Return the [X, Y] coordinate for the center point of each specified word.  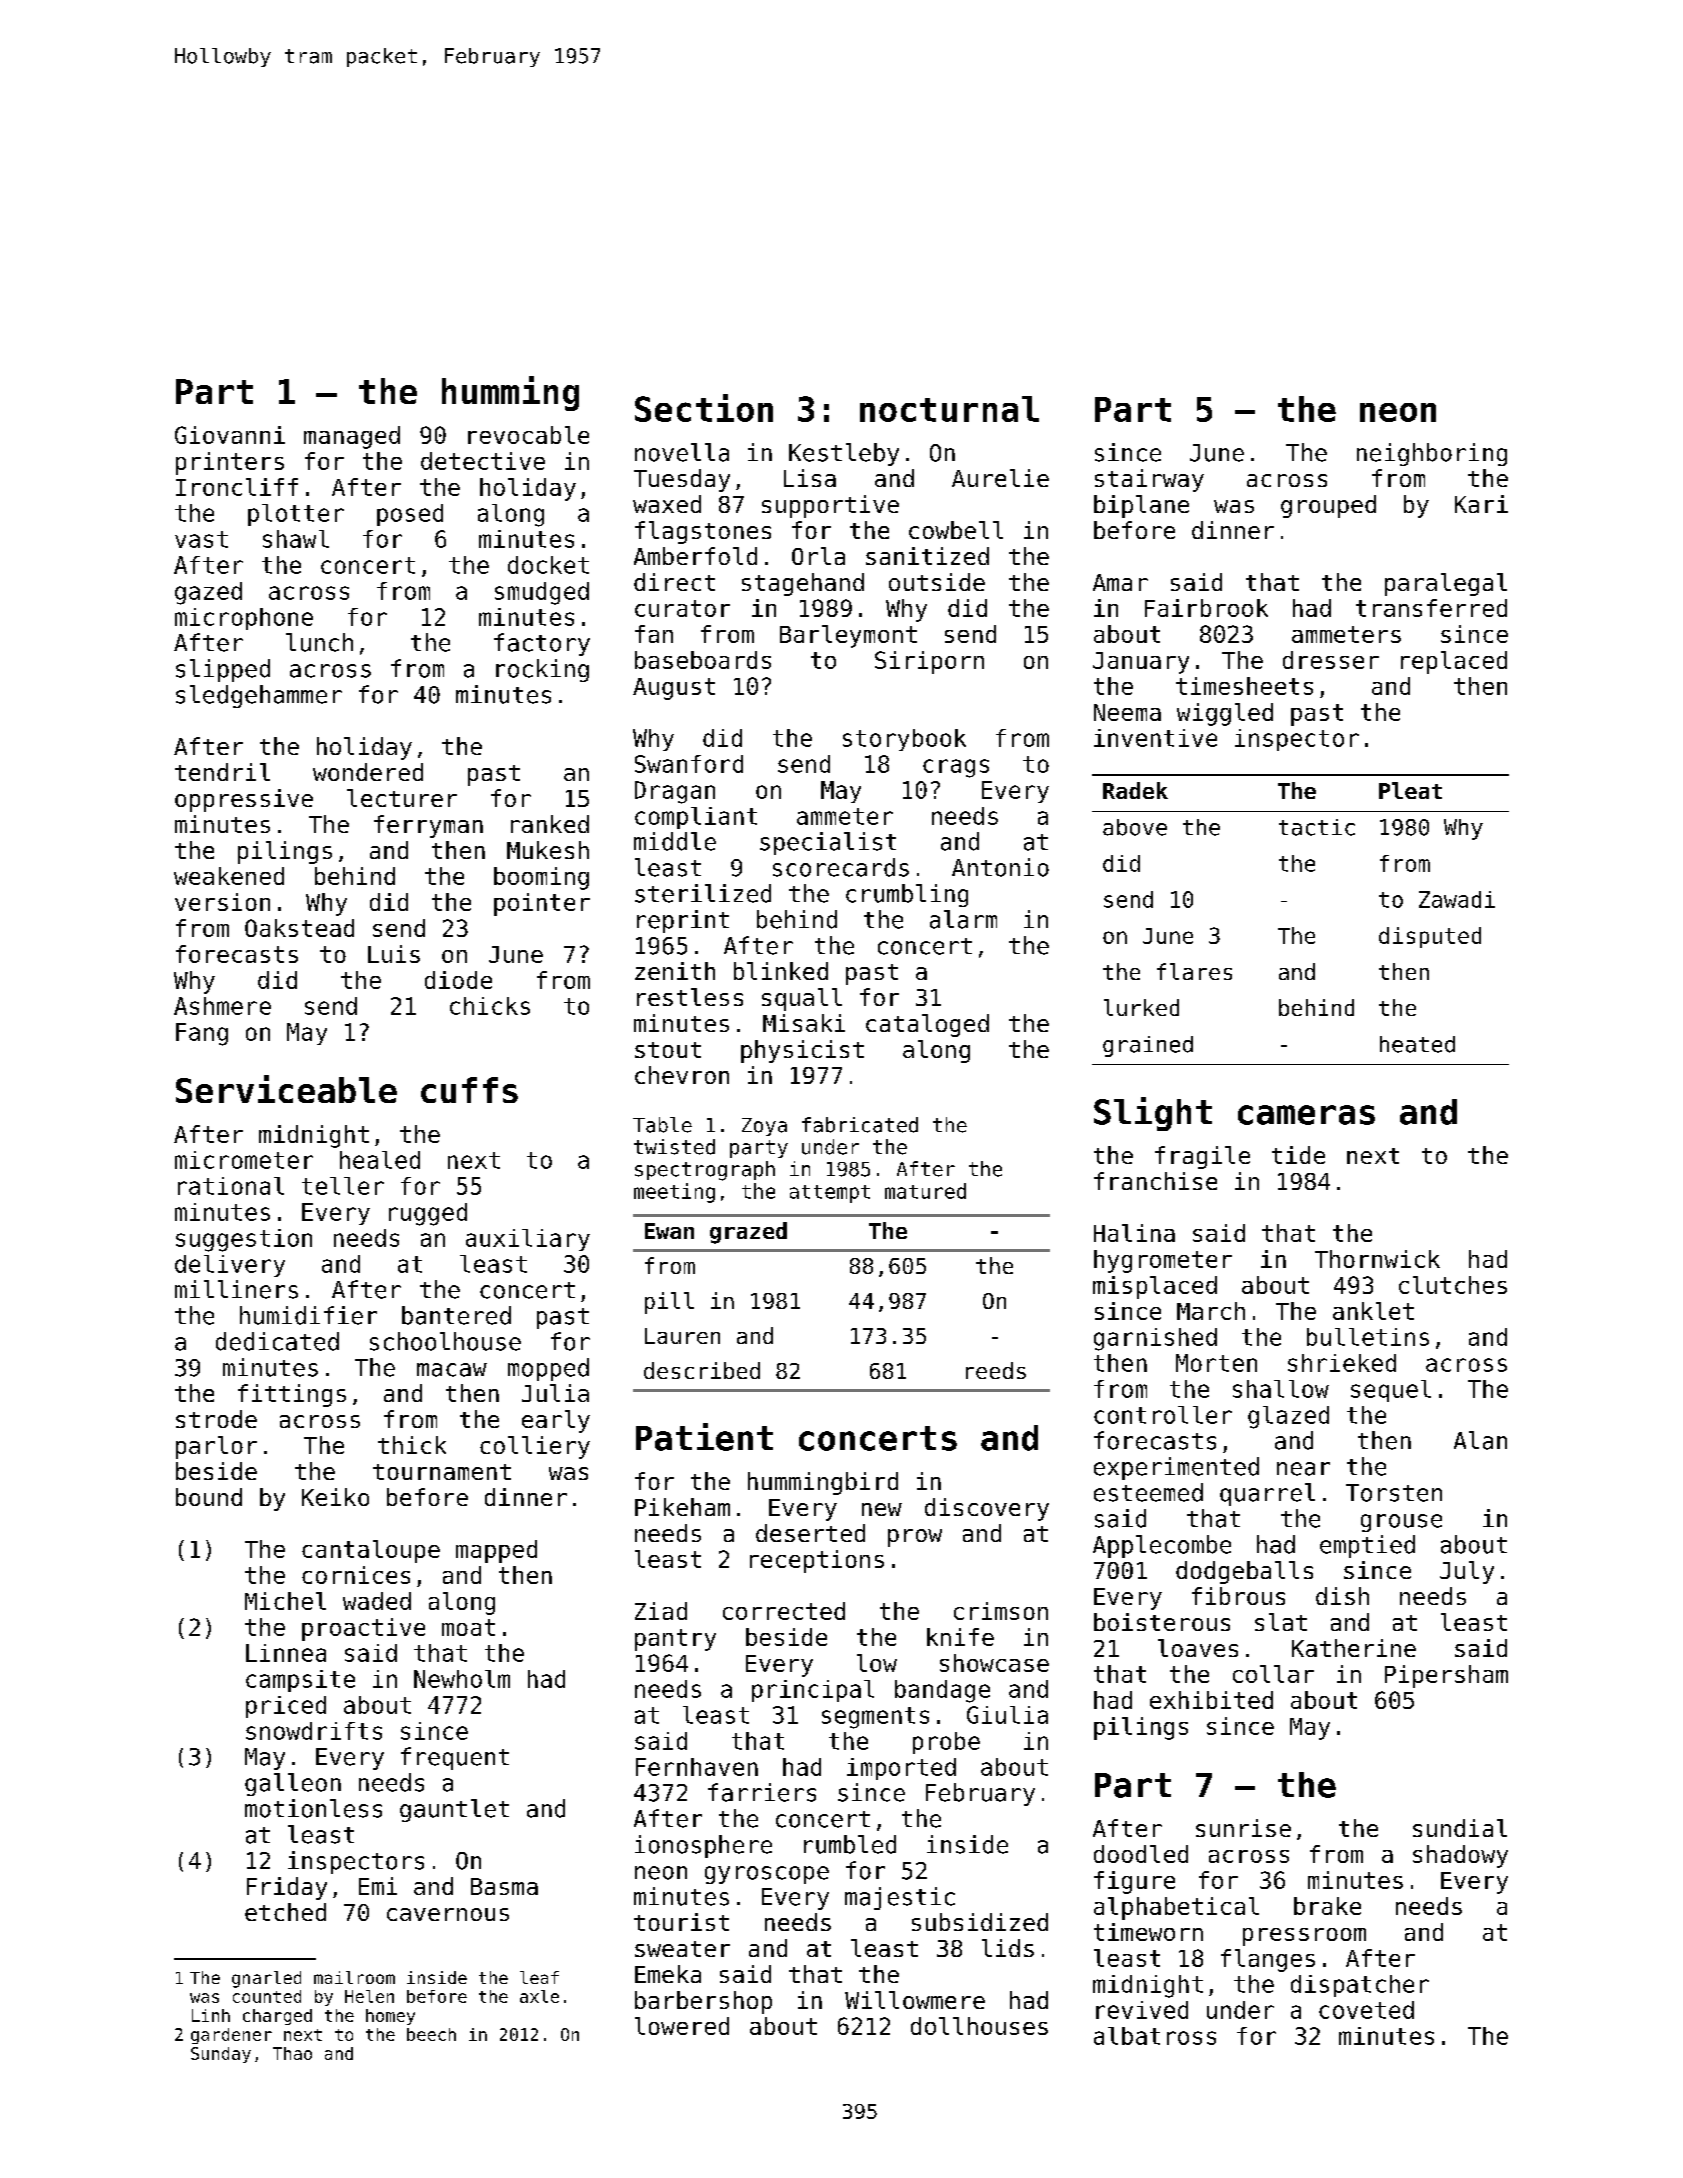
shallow [1281, 1389]
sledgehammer [259, 696]
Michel [285, 1601]
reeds [996, 1370]
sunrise [1243, 1828]
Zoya [764, 1127]
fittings [292, 1395]
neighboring [1432, 454]
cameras [1306, 1115]
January [1141, 663]
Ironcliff [237, 487]
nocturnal [949, 409]
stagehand [803, 584]
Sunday [221, 2055]
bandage [942, 1691]
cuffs [469, 1090]
